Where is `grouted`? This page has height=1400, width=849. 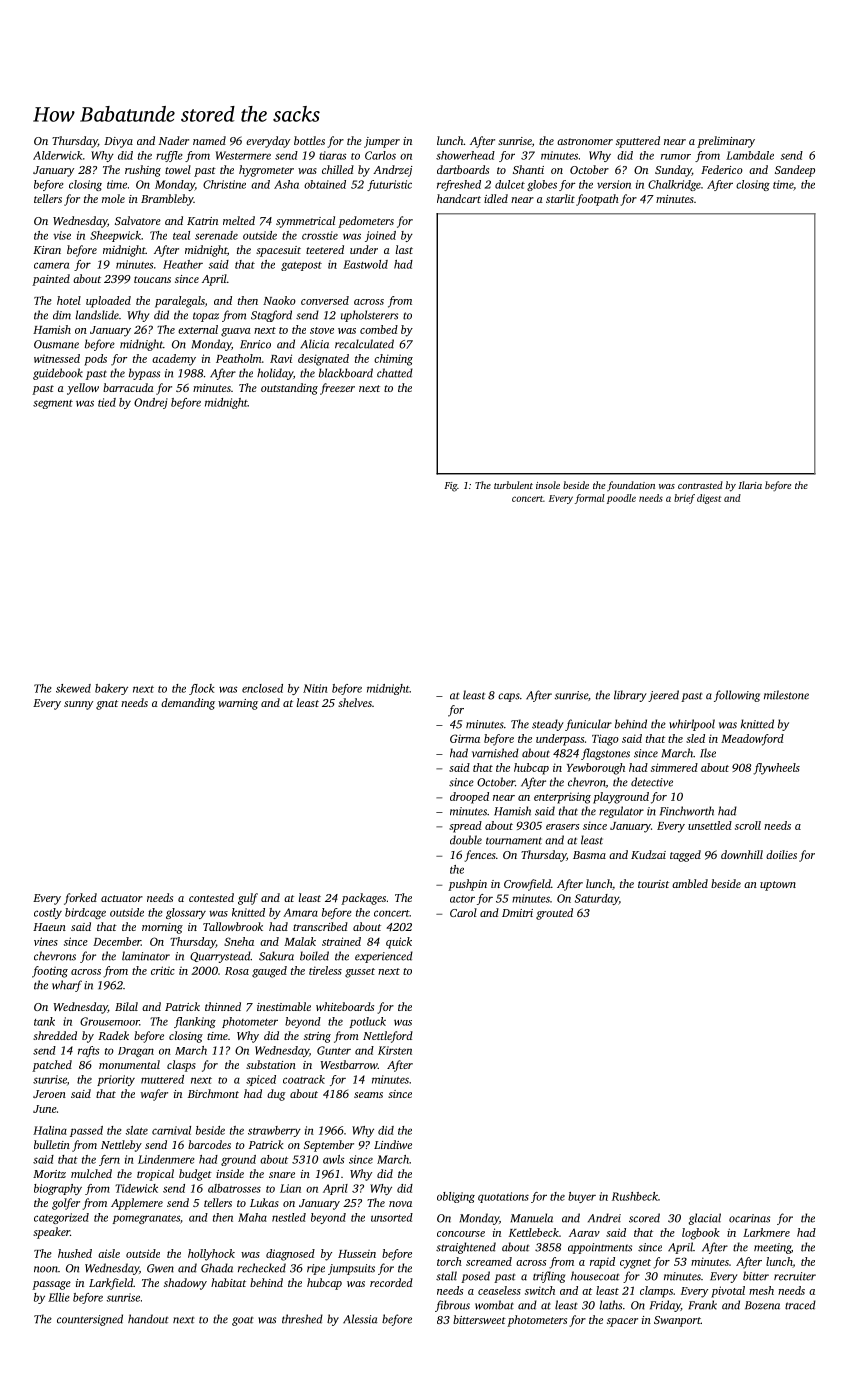
grouted is located at coordinates (554, 914).
